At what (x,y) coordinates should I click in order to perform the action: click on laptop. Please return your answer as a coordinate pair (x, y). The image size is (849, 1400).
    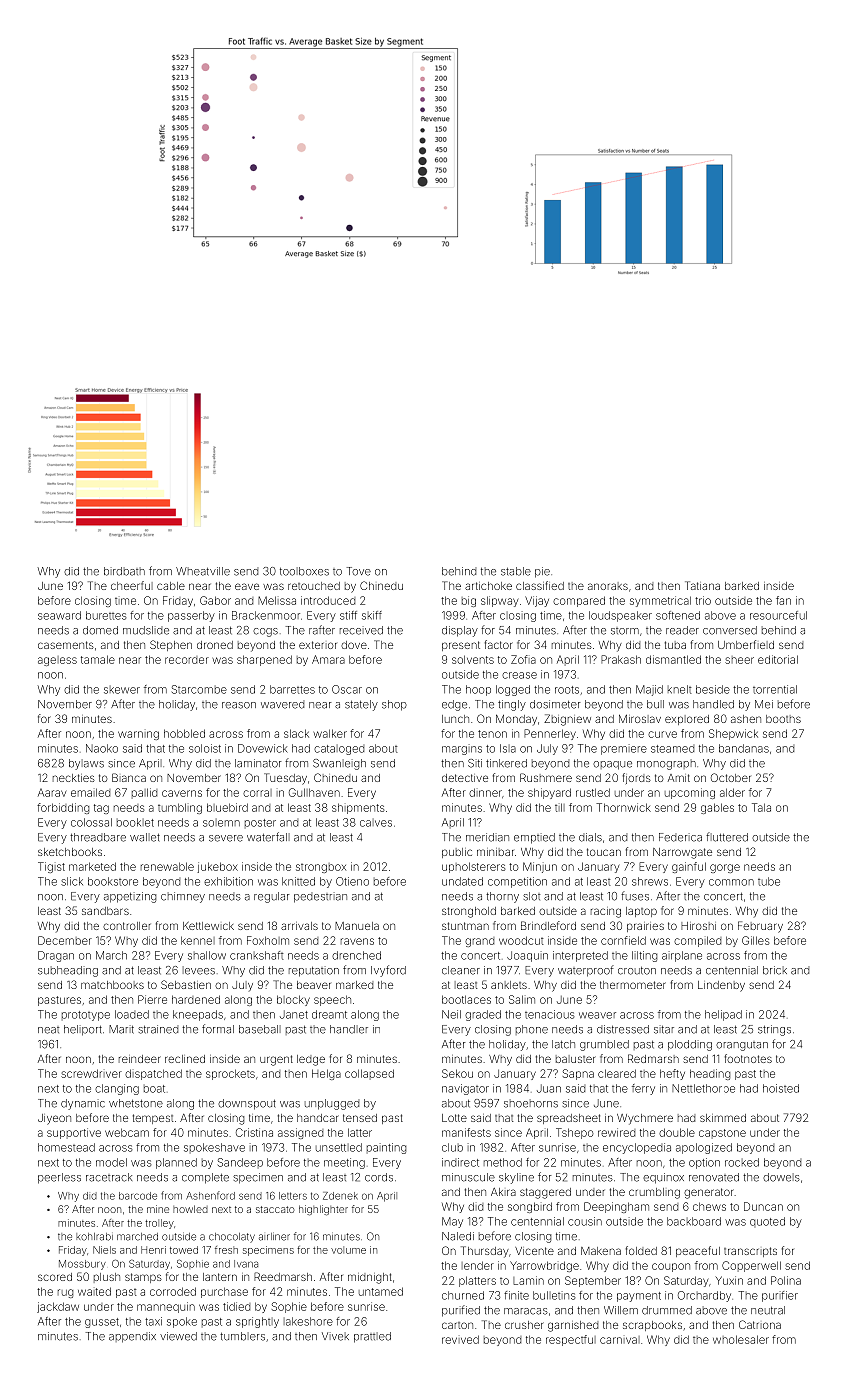
    Looking at the image, I should click on (641, 912).
